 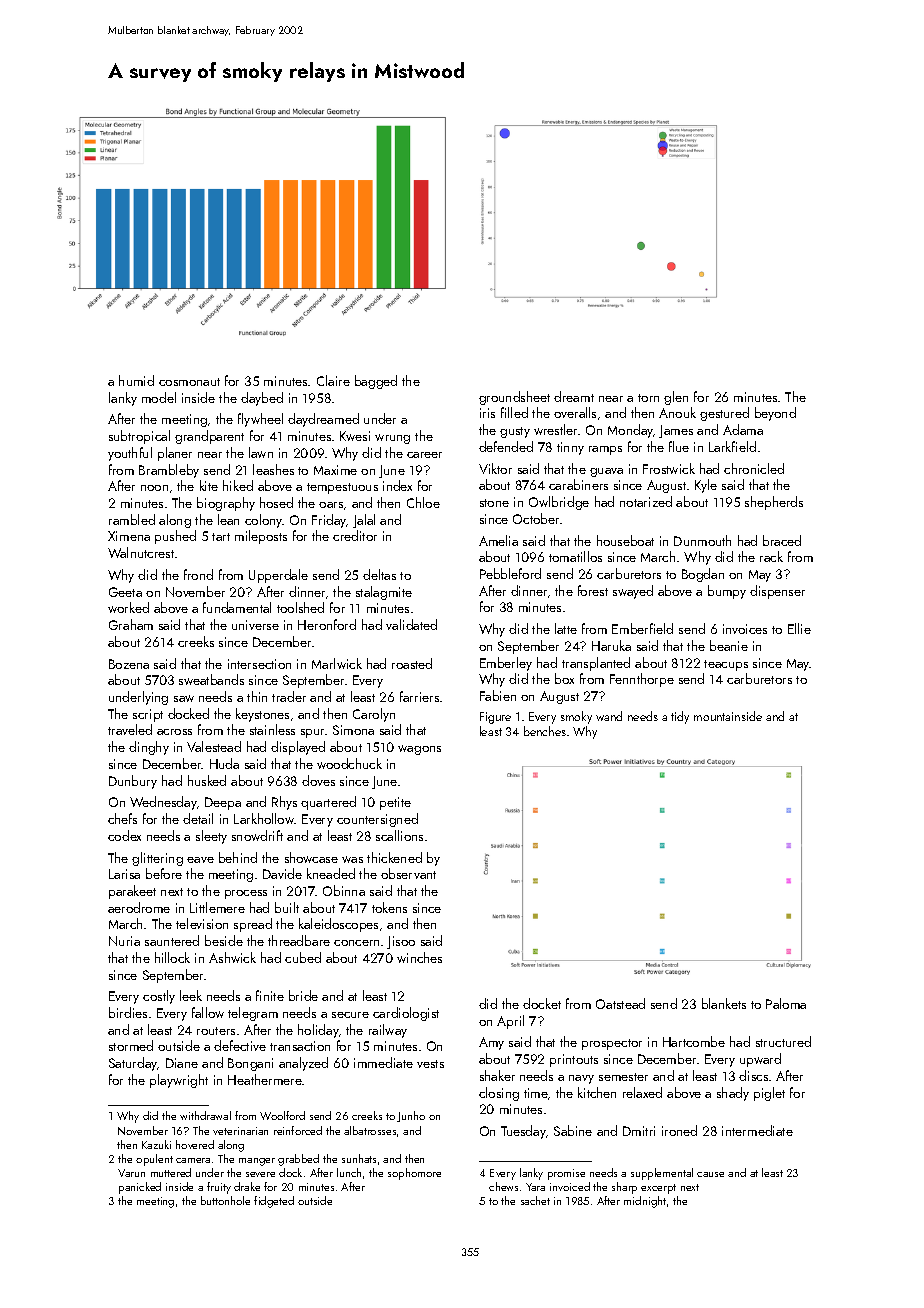 I want to click on beyond, so click(x=775, y=414).
